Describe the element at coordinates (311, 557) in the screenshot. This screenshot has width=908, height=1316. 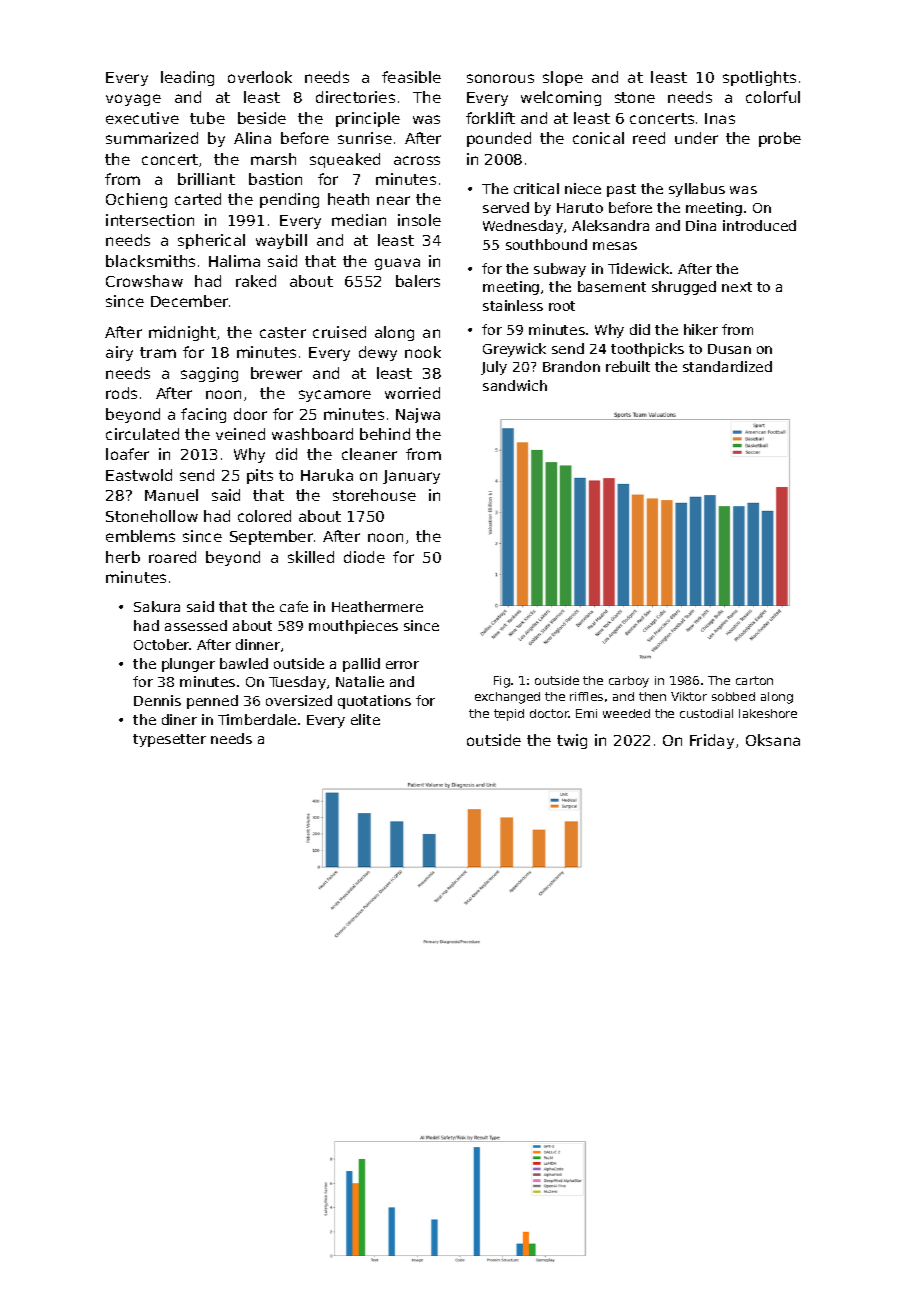
I see `skilled` at that location.
